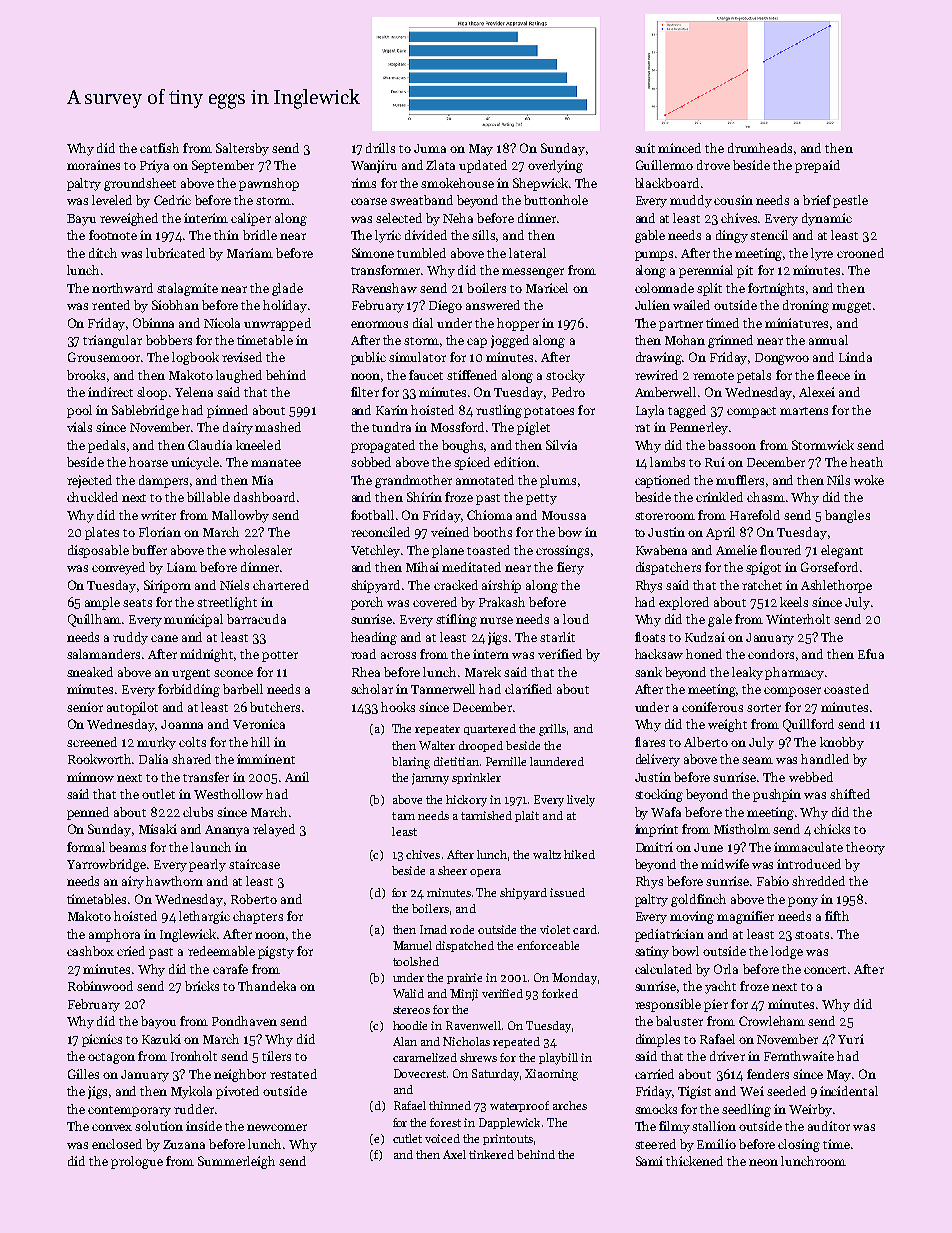 The width and height of the screenshot is (952, 1233). Describe the element at coordinates (153, 323) in the screenshot. I see `Obinna` at that location.
